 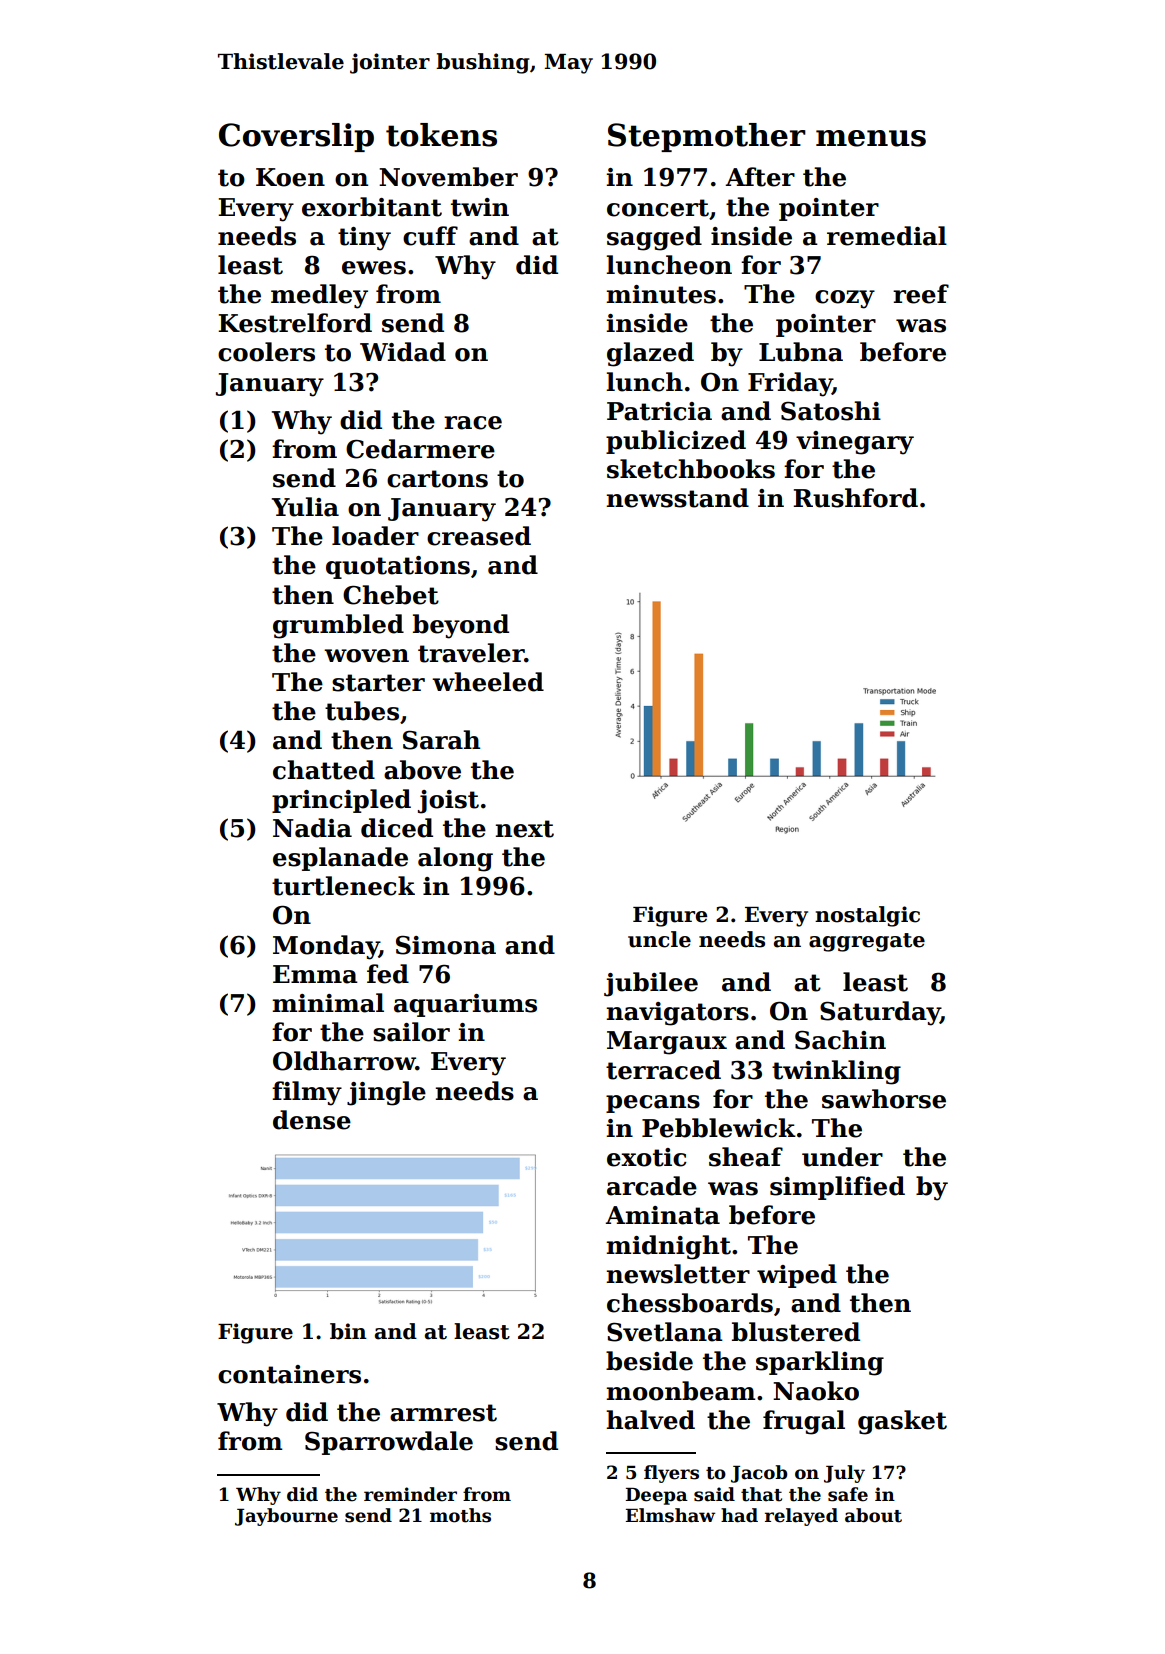 What do you see at coordinates (524, 829) in the document?
I see `next` at bounding box center [524, 829].
